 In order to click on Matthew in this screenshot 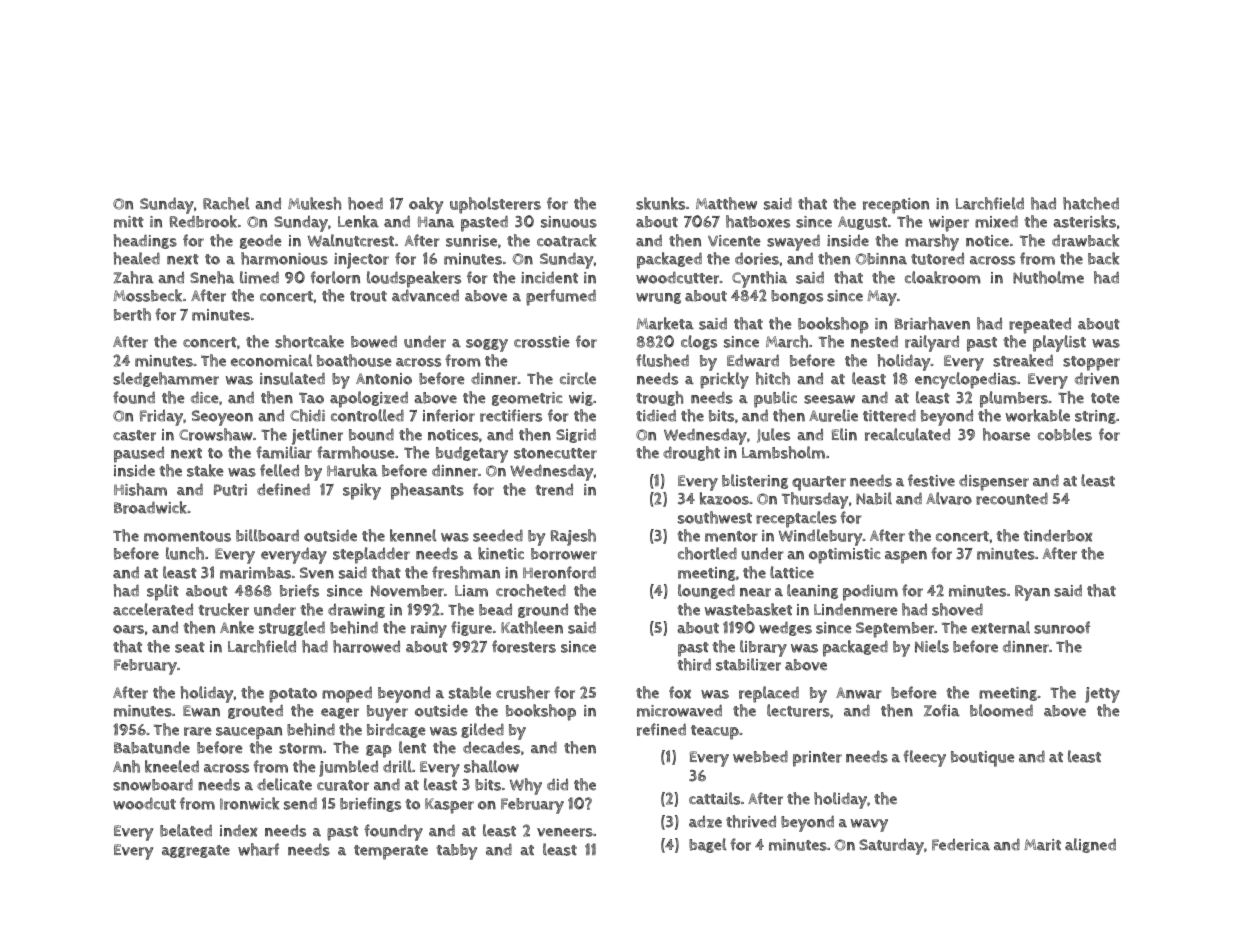, I will do `click(726, 203)`.
